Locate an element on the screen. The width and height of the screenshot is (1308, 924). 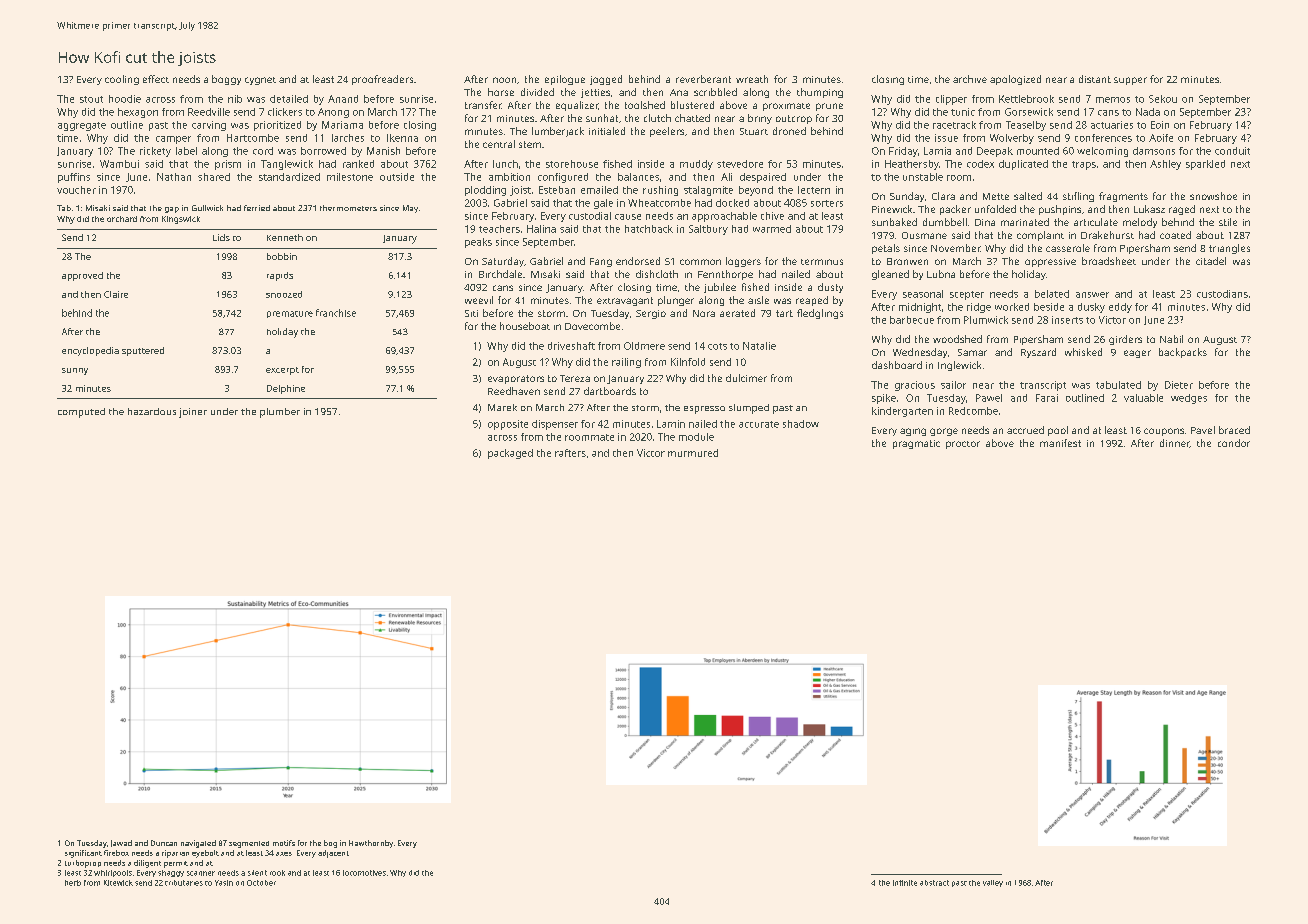
noon is located at coordinates (504, 80).
